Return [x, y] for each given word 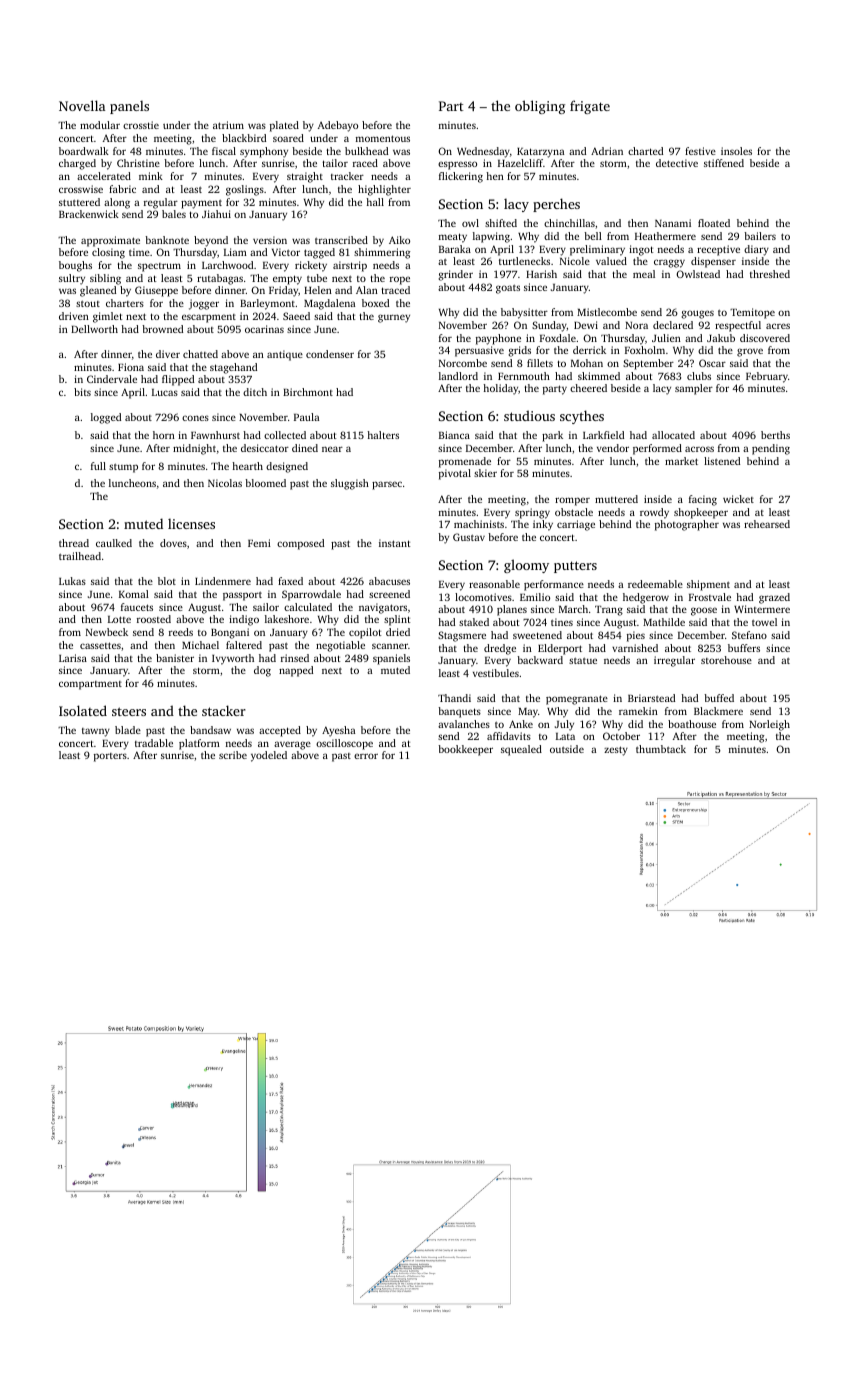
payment [201, 204]
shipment [708, 585]
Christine [138, 163]
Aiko [399, 240]
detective [677, 163]
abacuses [389, 581]
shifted [501, 223]
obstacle [574, 512]
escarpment [209, 318]
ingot [641, 250]
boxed [375, 303]
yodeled [269, 756]
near [332, 449]
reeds [181, 632]
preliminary [597, 250]
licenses [191, 523]
